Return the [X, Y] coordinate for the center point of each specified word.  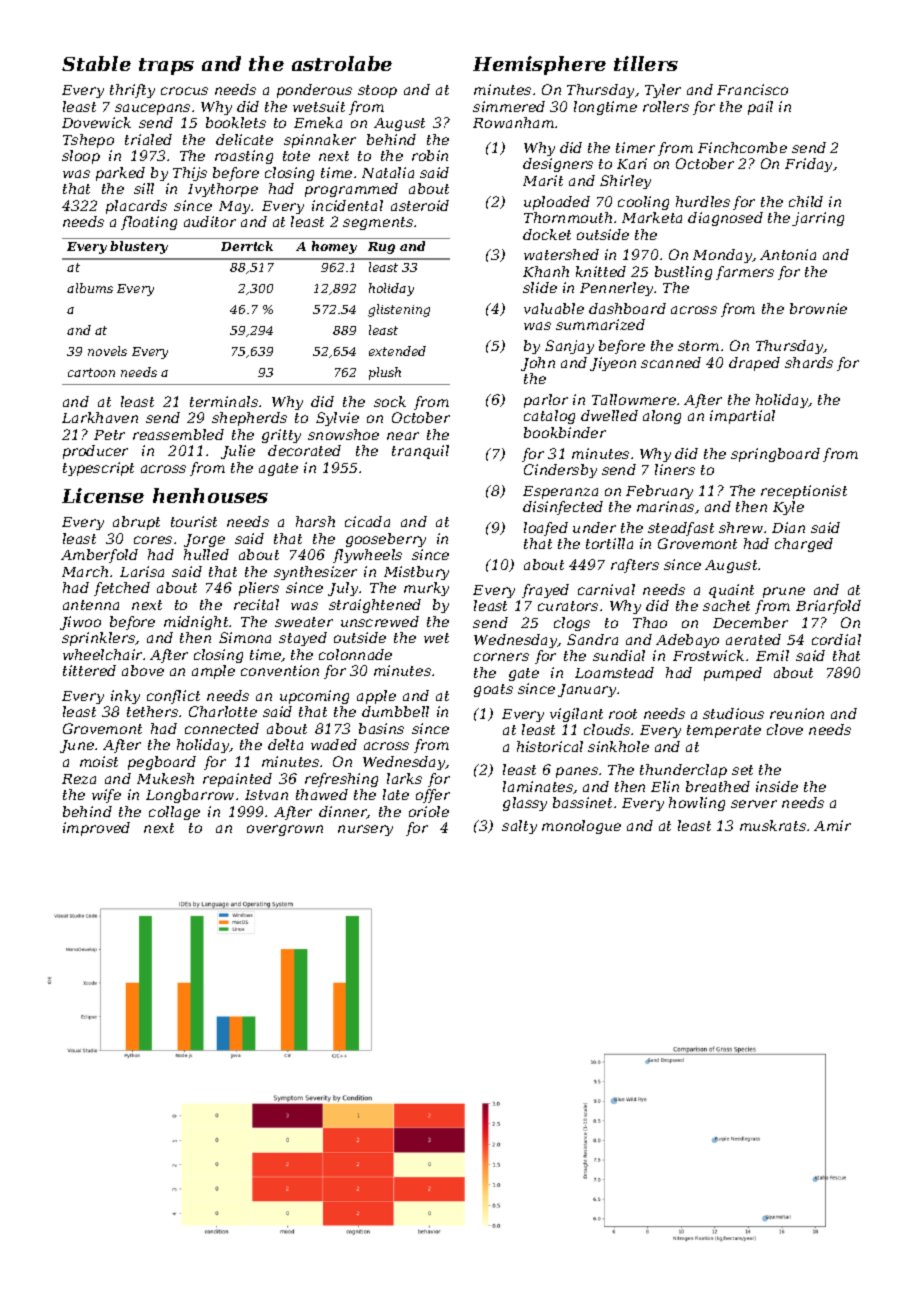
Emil [772, 655]
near [403, 436]
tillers [646, 63]
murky [426, 589]
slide [540, 287]
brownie [818, 308]
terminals [224, 401]
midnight [197, 623]
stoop [377, 91]
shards [809, 362]
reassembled [178, 434]
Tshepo [88, 141]
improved [96, 829]
